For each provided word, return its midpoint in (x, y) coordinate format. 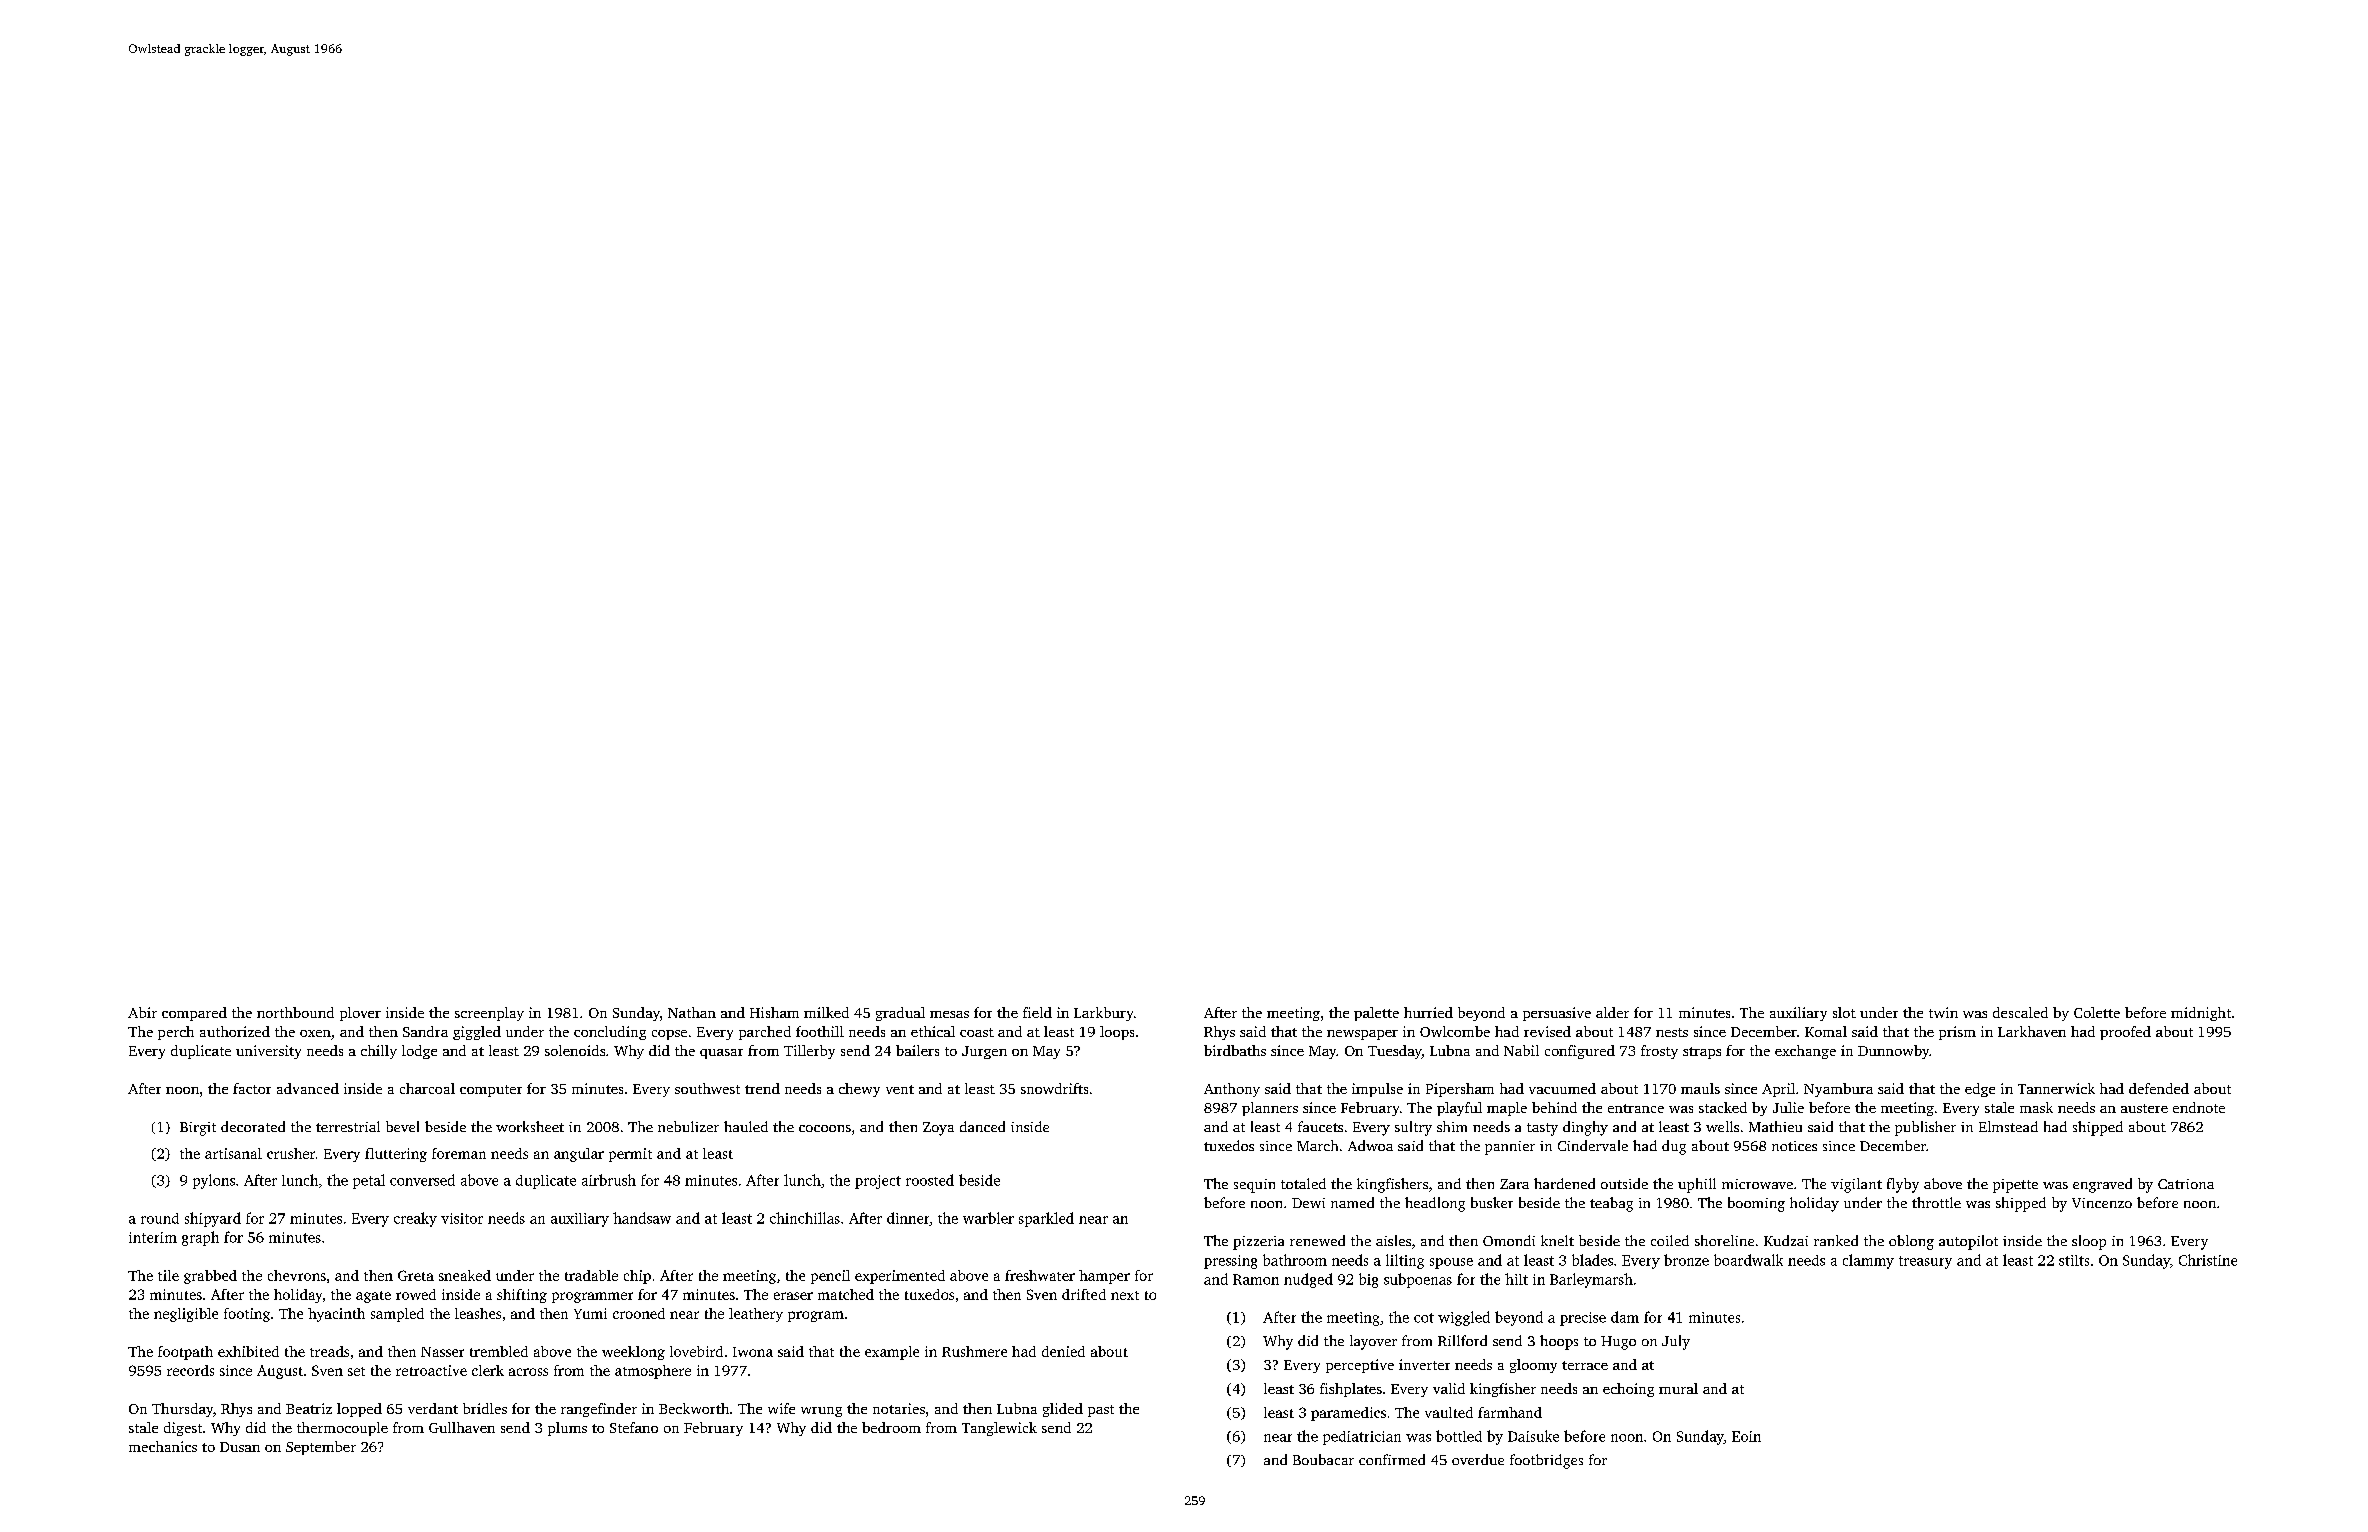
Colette (2097, 1012)
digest (183, 1429)
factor (252, 1088)
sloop (2089, 1242)
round (160, 1218)
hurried (1428, 1012)
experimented (900, 1277)
